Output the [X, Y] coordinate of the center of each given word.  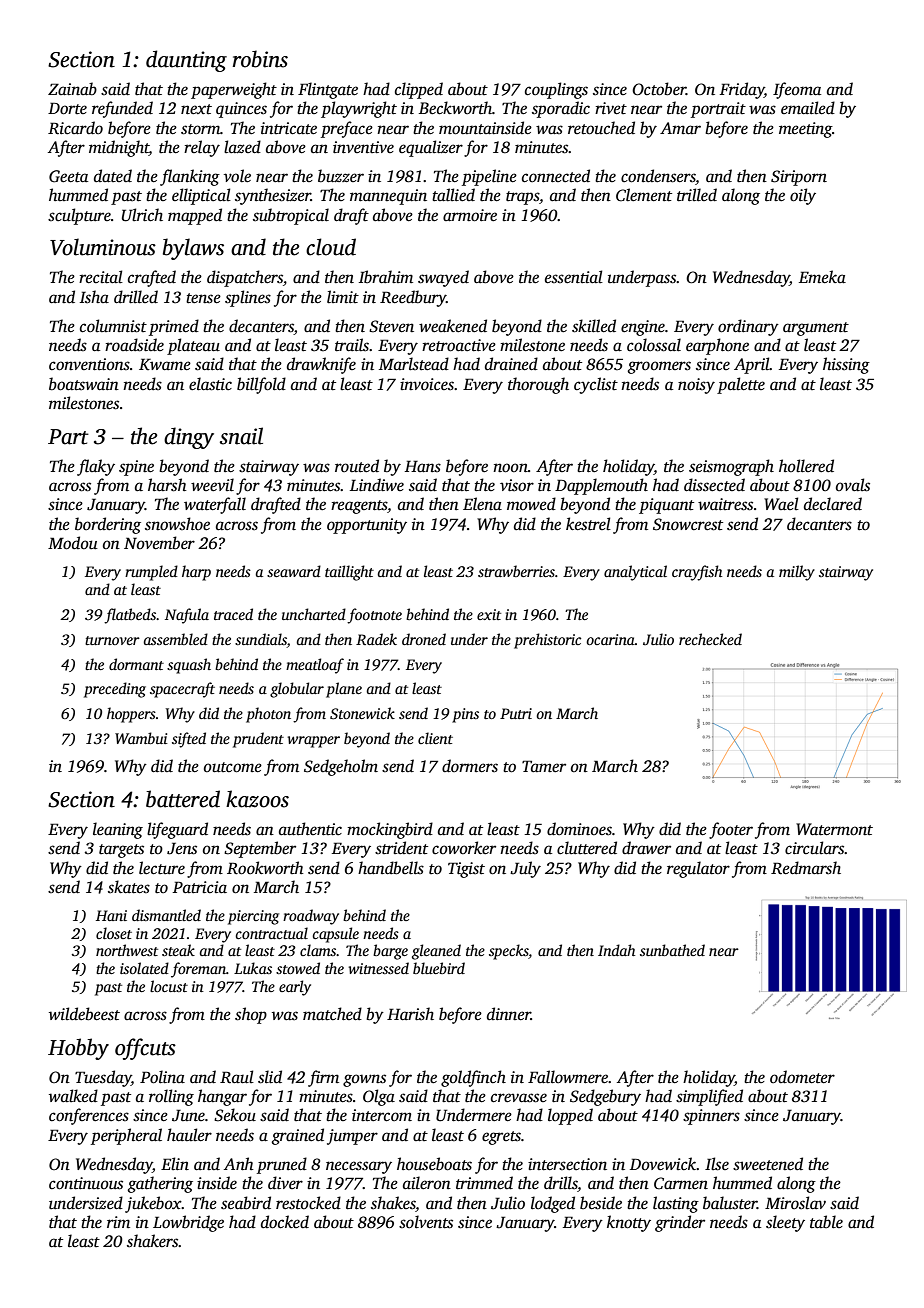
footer [731, 830]
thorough [538, 385]
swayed [443, 278]
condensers [658, 177]
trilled [697, 195]
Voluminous [103, 247]
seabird [246, 1203]
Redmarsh [806, 868]
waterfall [215, 505]
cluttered [587, 848]
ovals [853, 485]
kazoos [257, 799]
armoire [470, 215]
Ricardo [75, 128]
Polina [162, 1077]
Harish [410, 1014]
